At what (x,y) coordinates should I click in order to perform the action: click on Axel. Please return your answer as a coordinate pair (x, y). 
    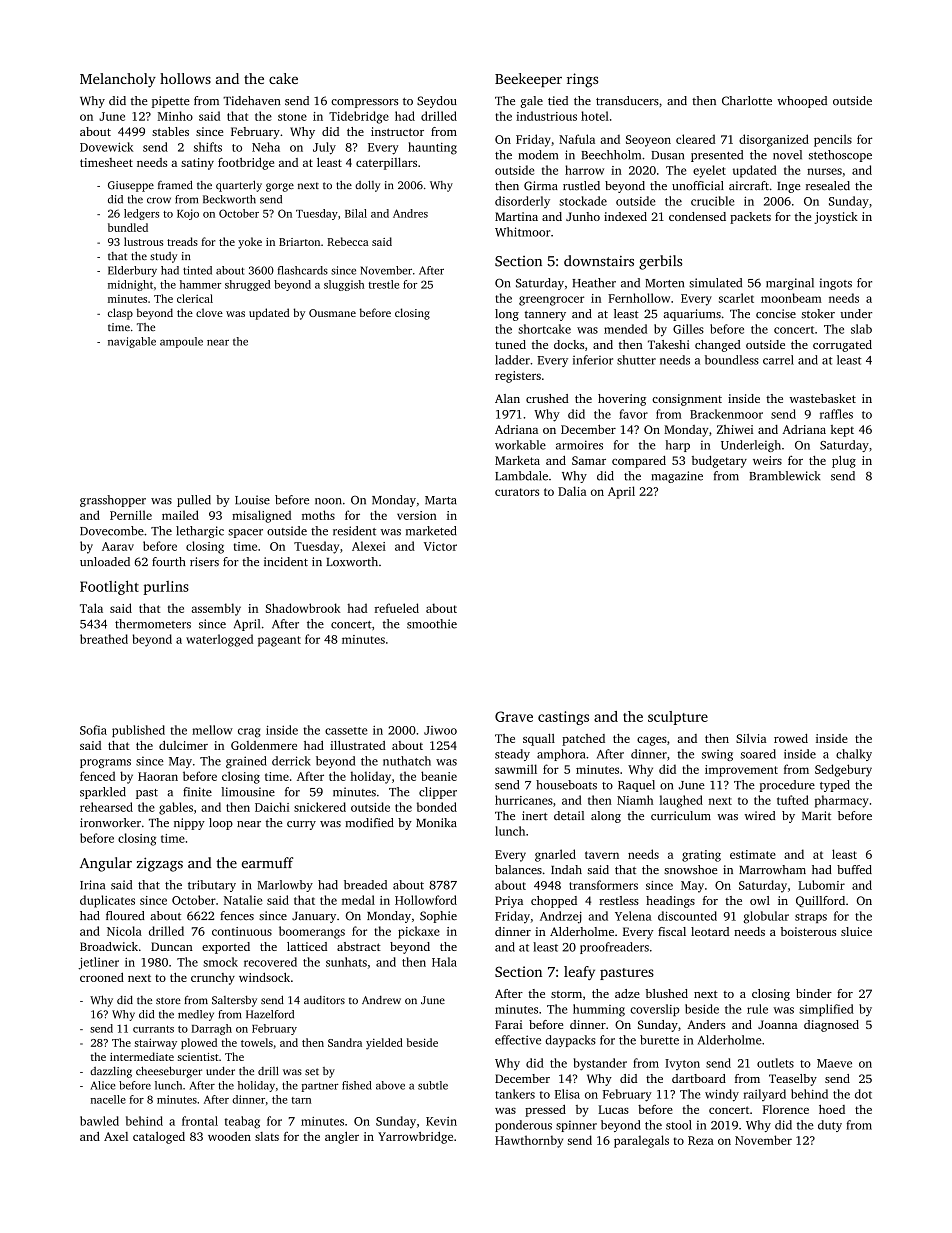
    Looking at the image, I should click on (116, 1136).
